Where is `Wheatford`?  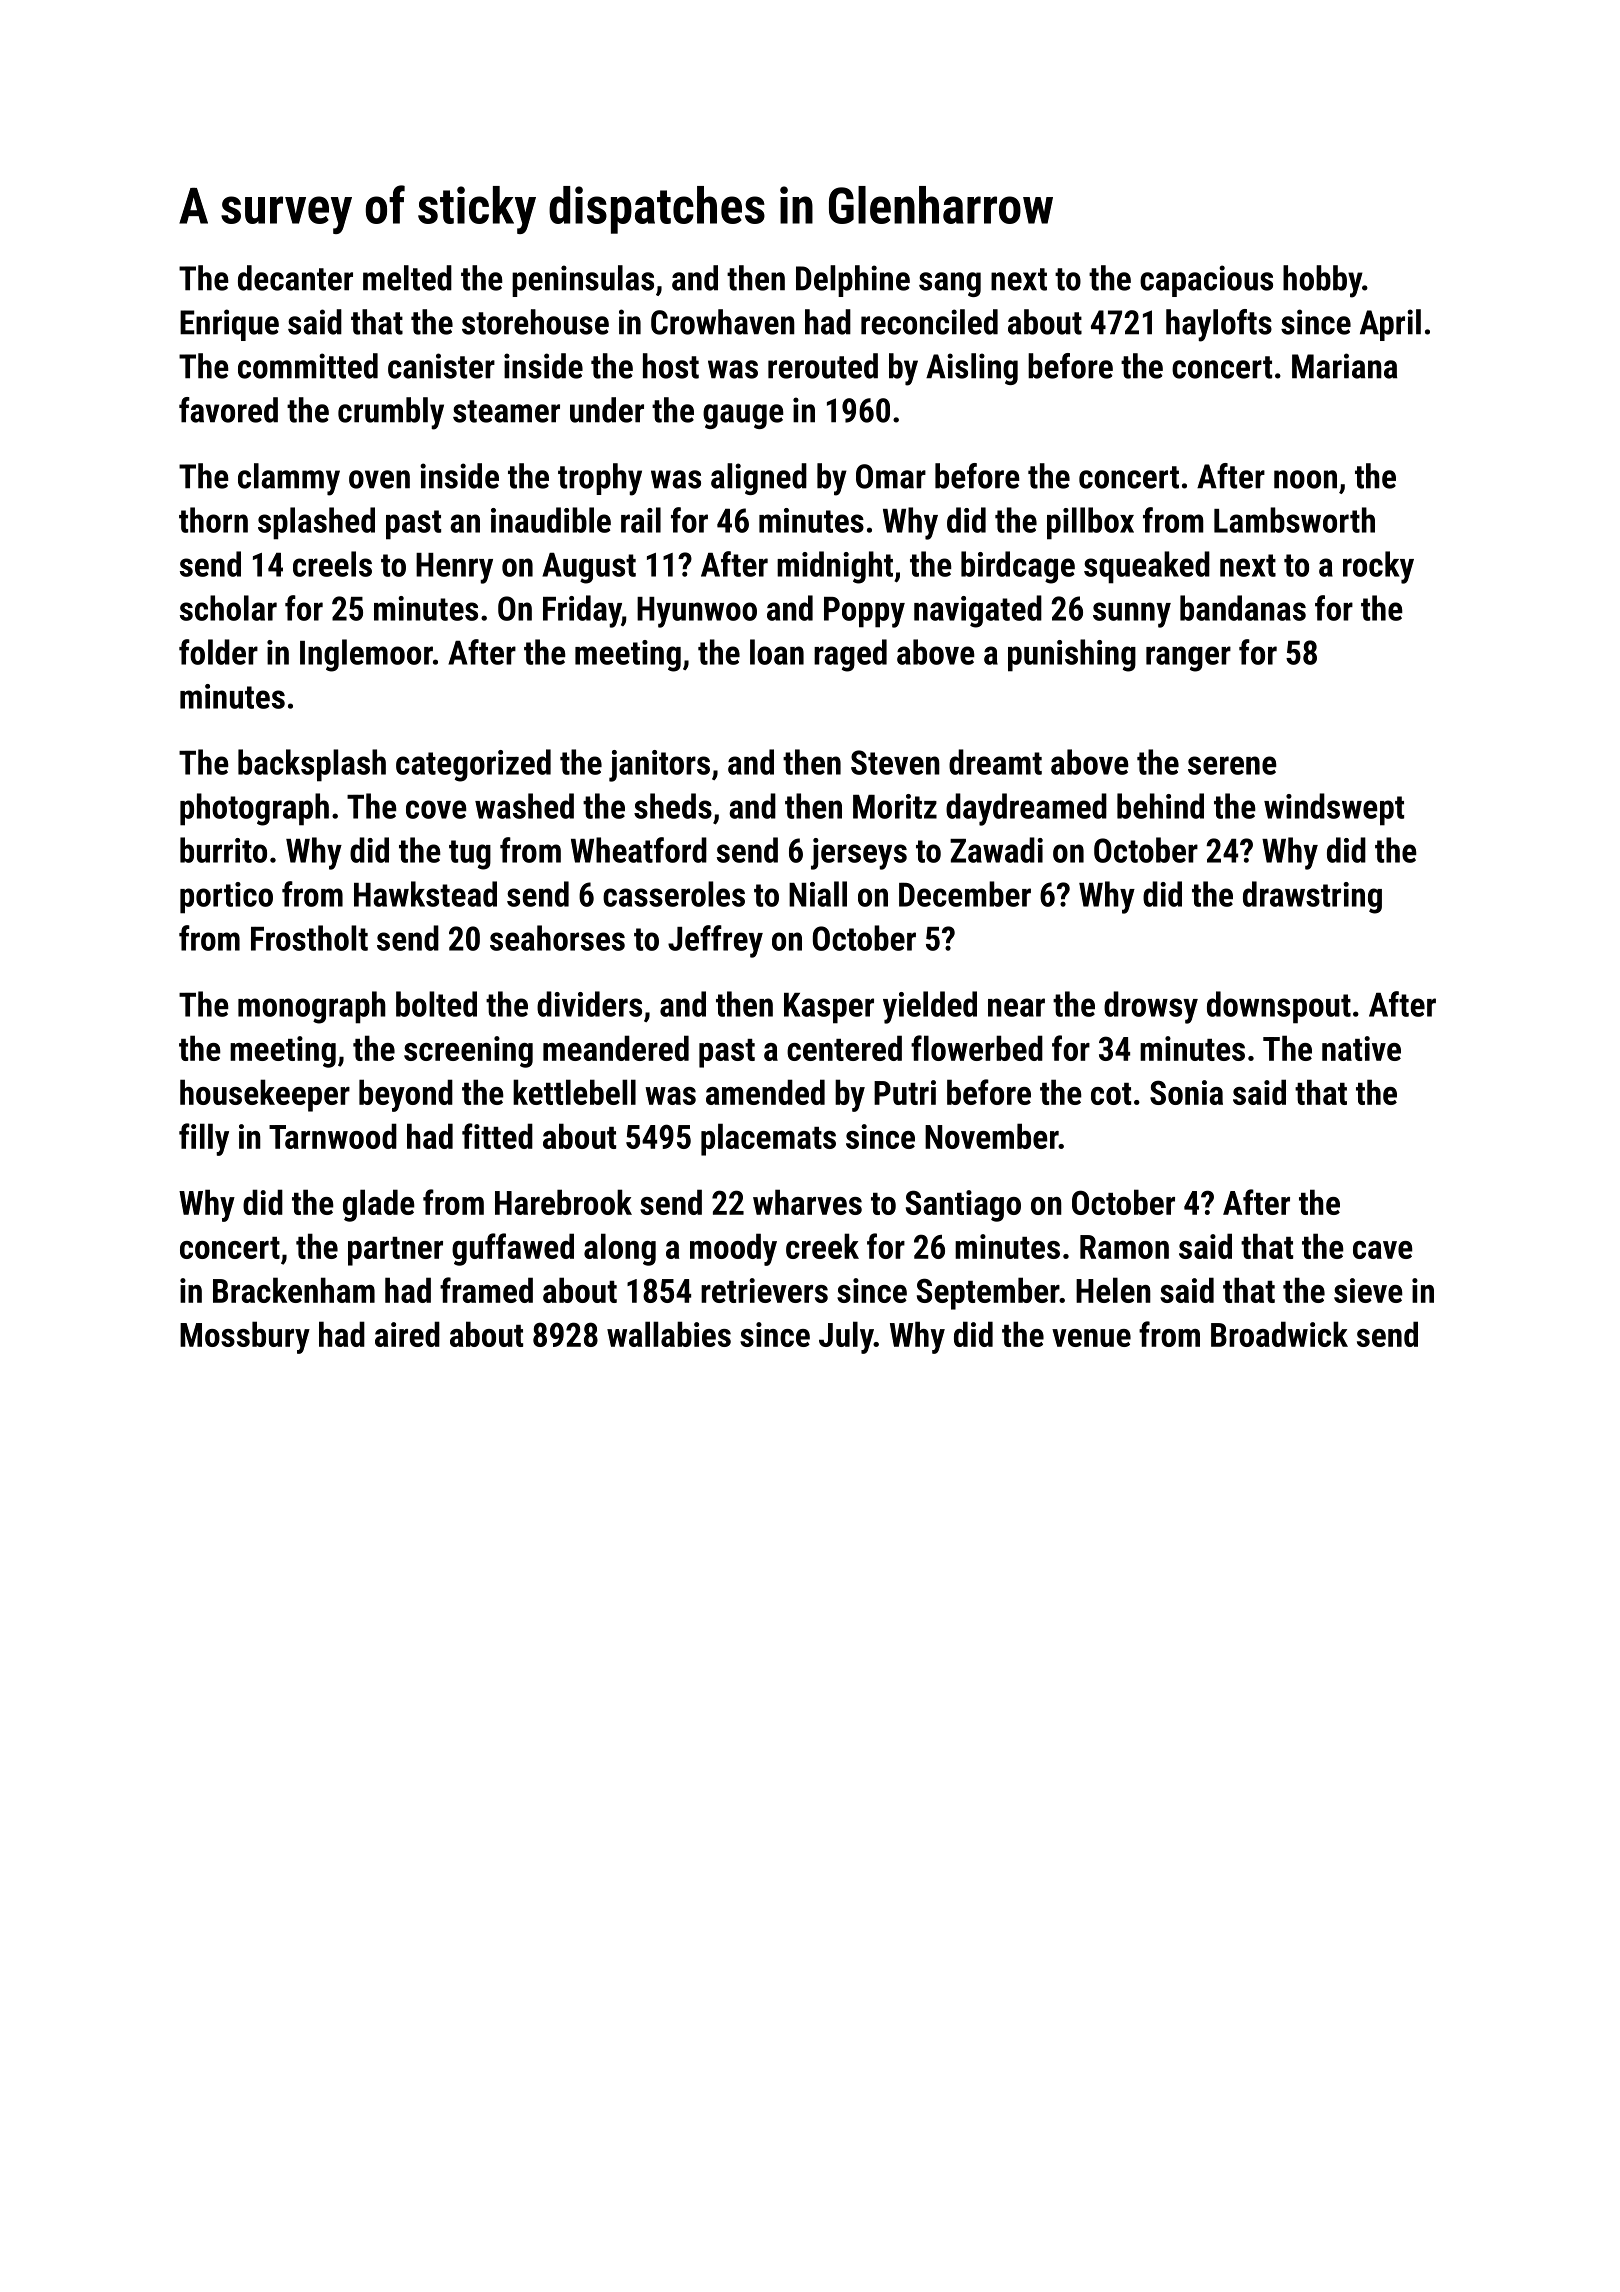 Wheatford is located at coordinates (639, 850).
